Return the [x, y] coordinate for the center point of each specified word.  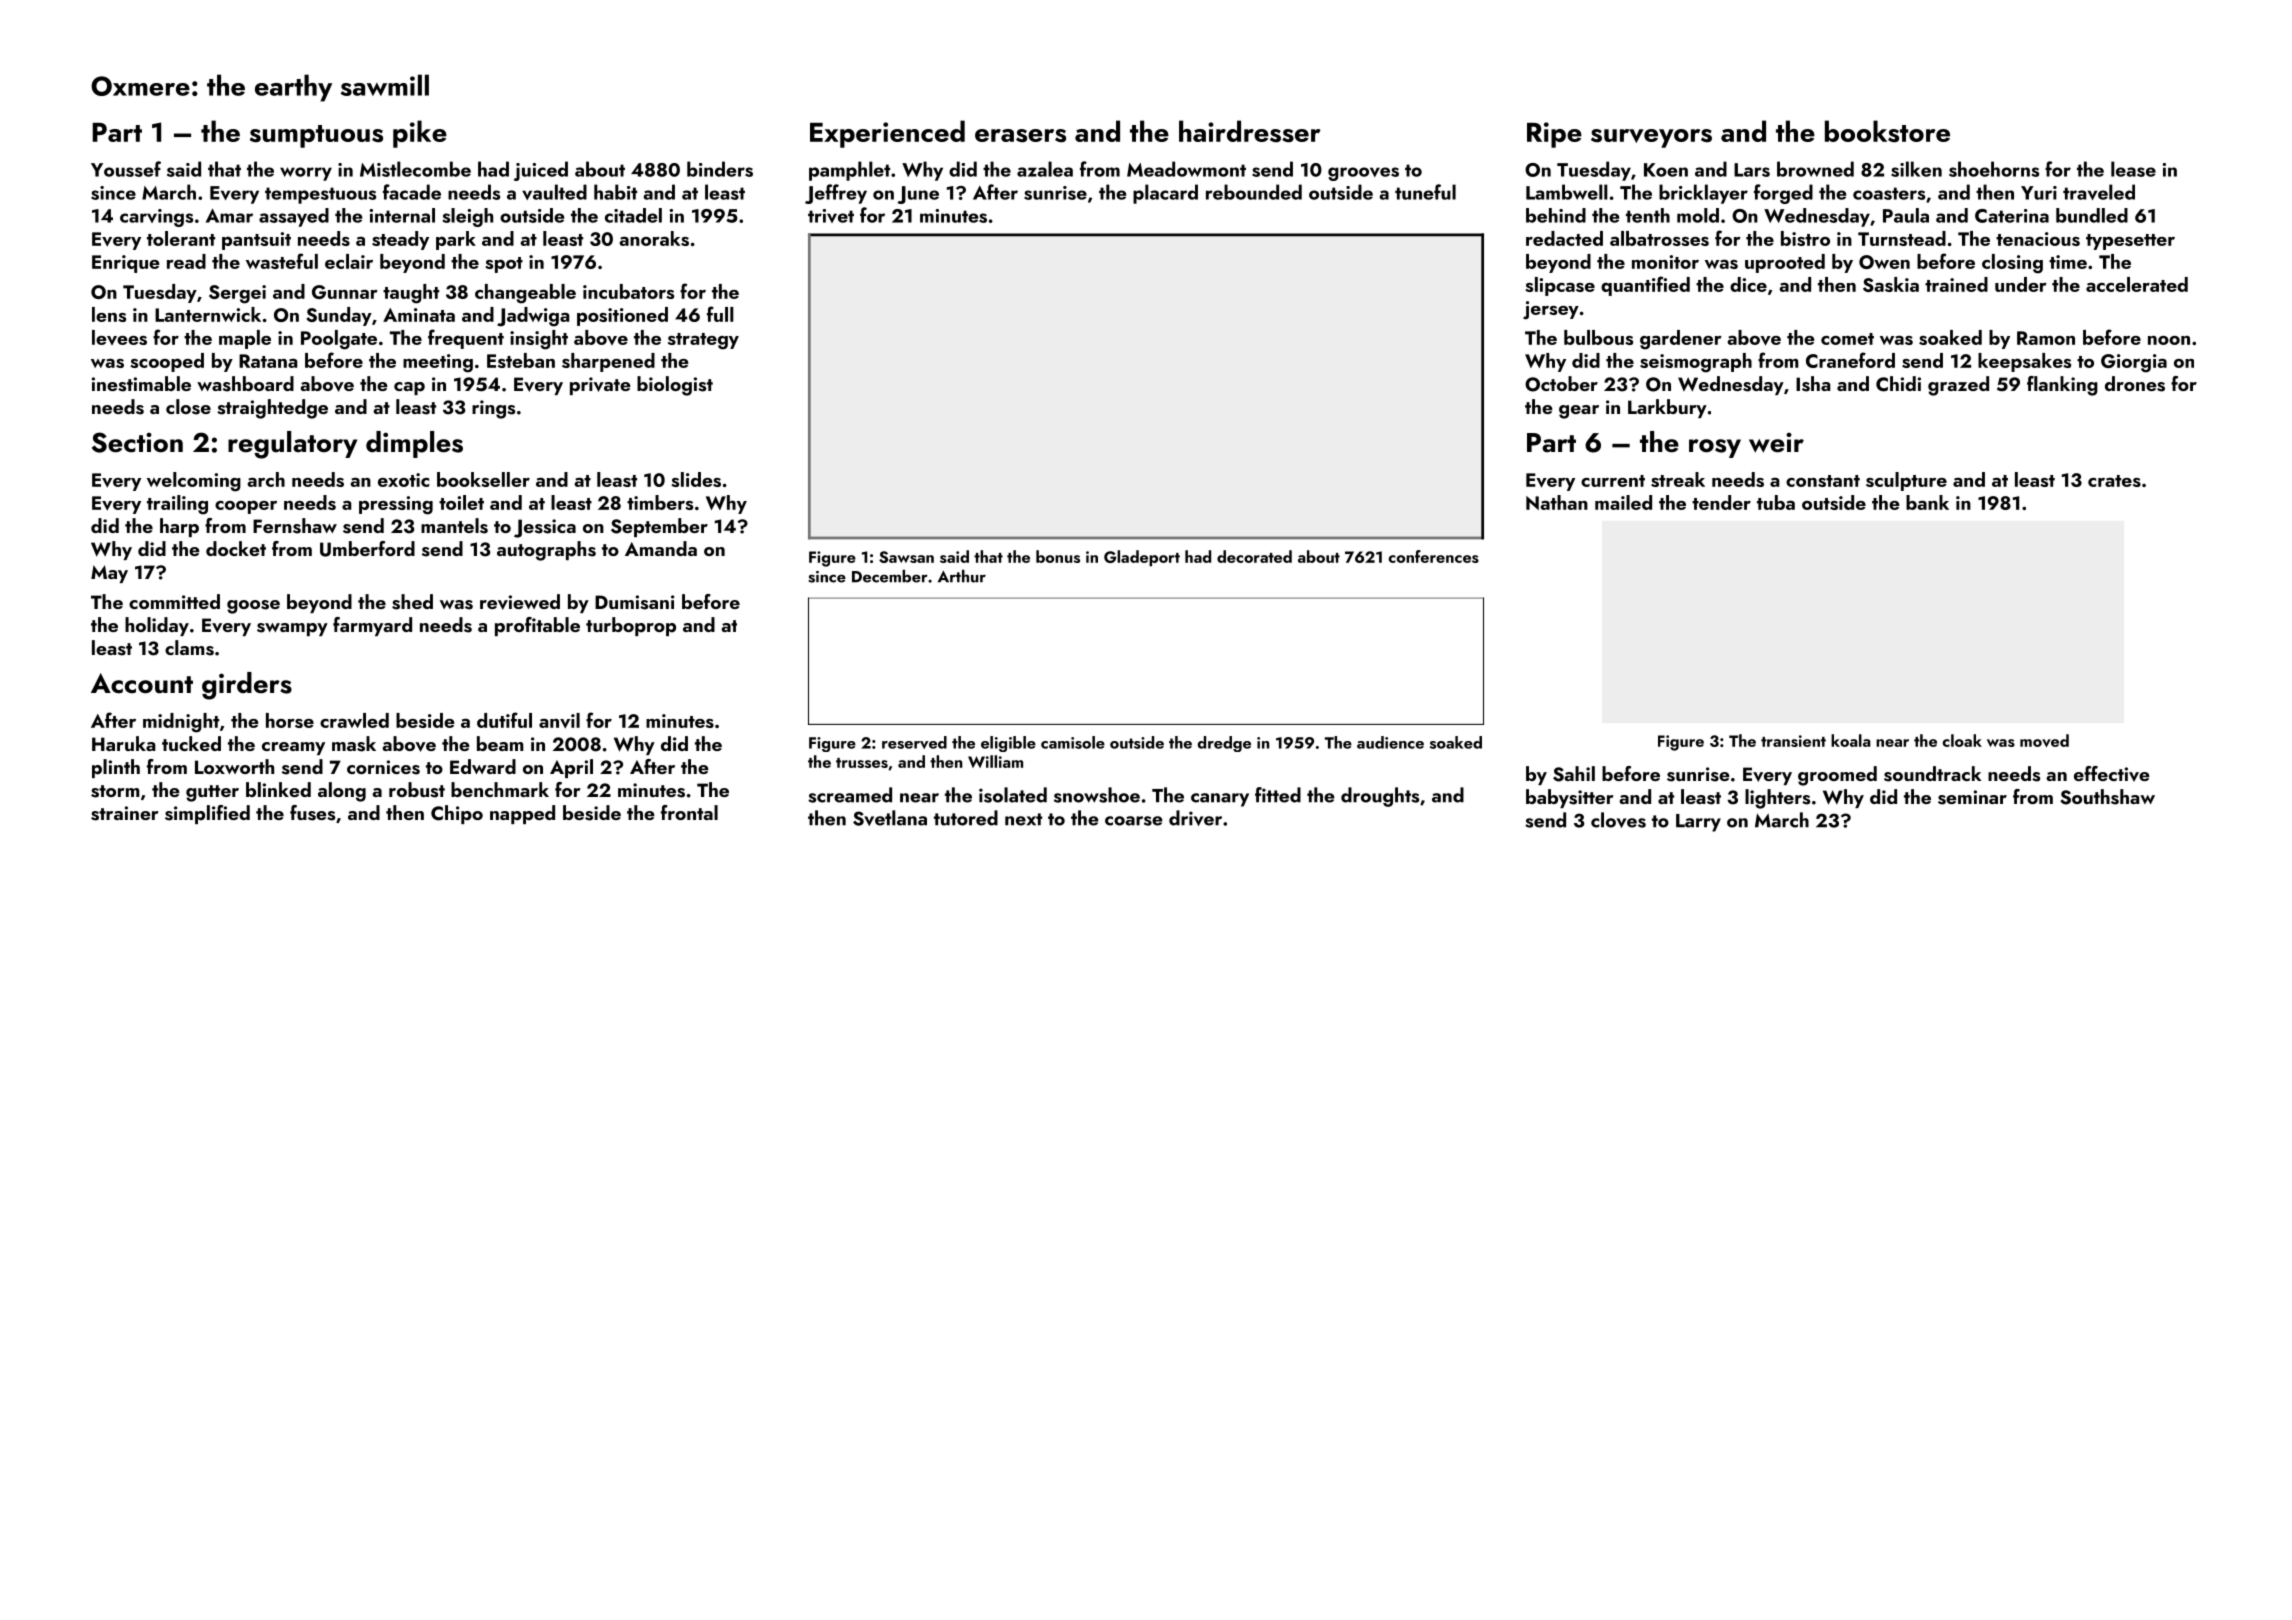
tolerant [181, 238]
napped [522, 814]
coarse [1134, 821]
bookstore [1887, 131]
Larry [1698, 823]
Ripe [1554, 135]
